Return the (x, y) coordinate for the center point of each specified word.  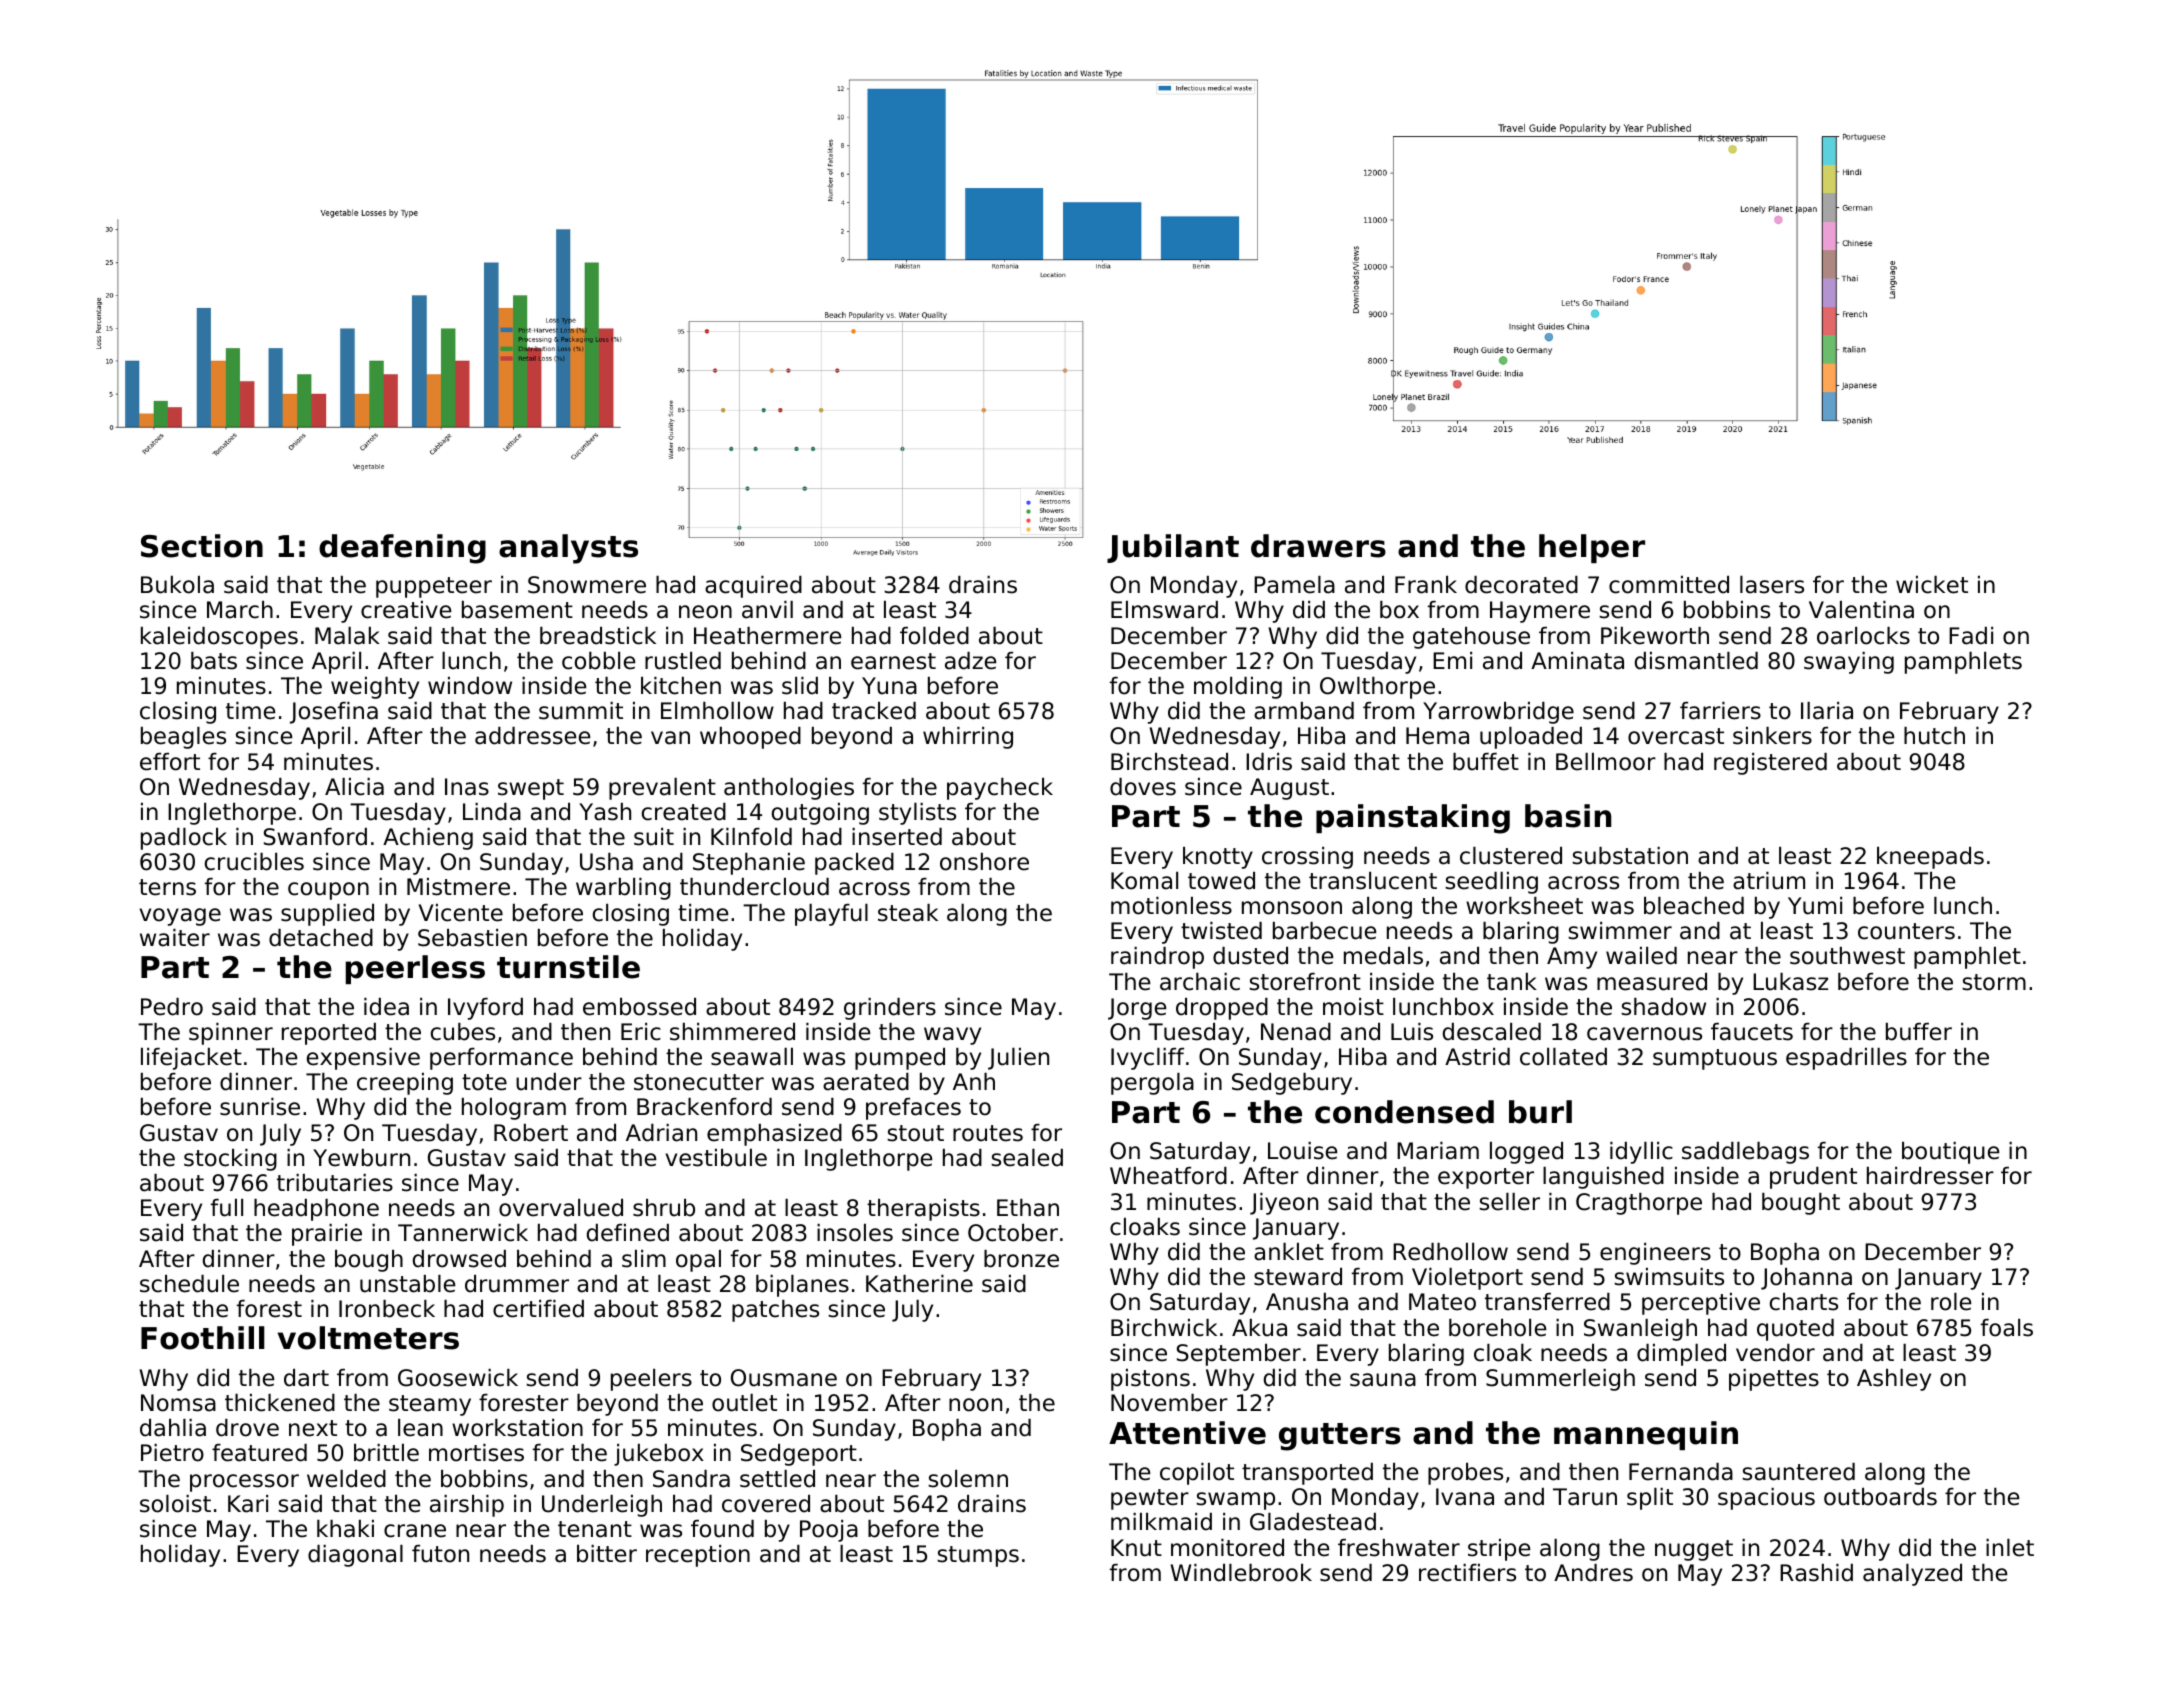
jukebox (659, 1455)
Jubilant (1173, 548)
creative (406, 610)
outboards (1880, 1497)
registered (1770, 764)
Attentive (1187, 1433)
